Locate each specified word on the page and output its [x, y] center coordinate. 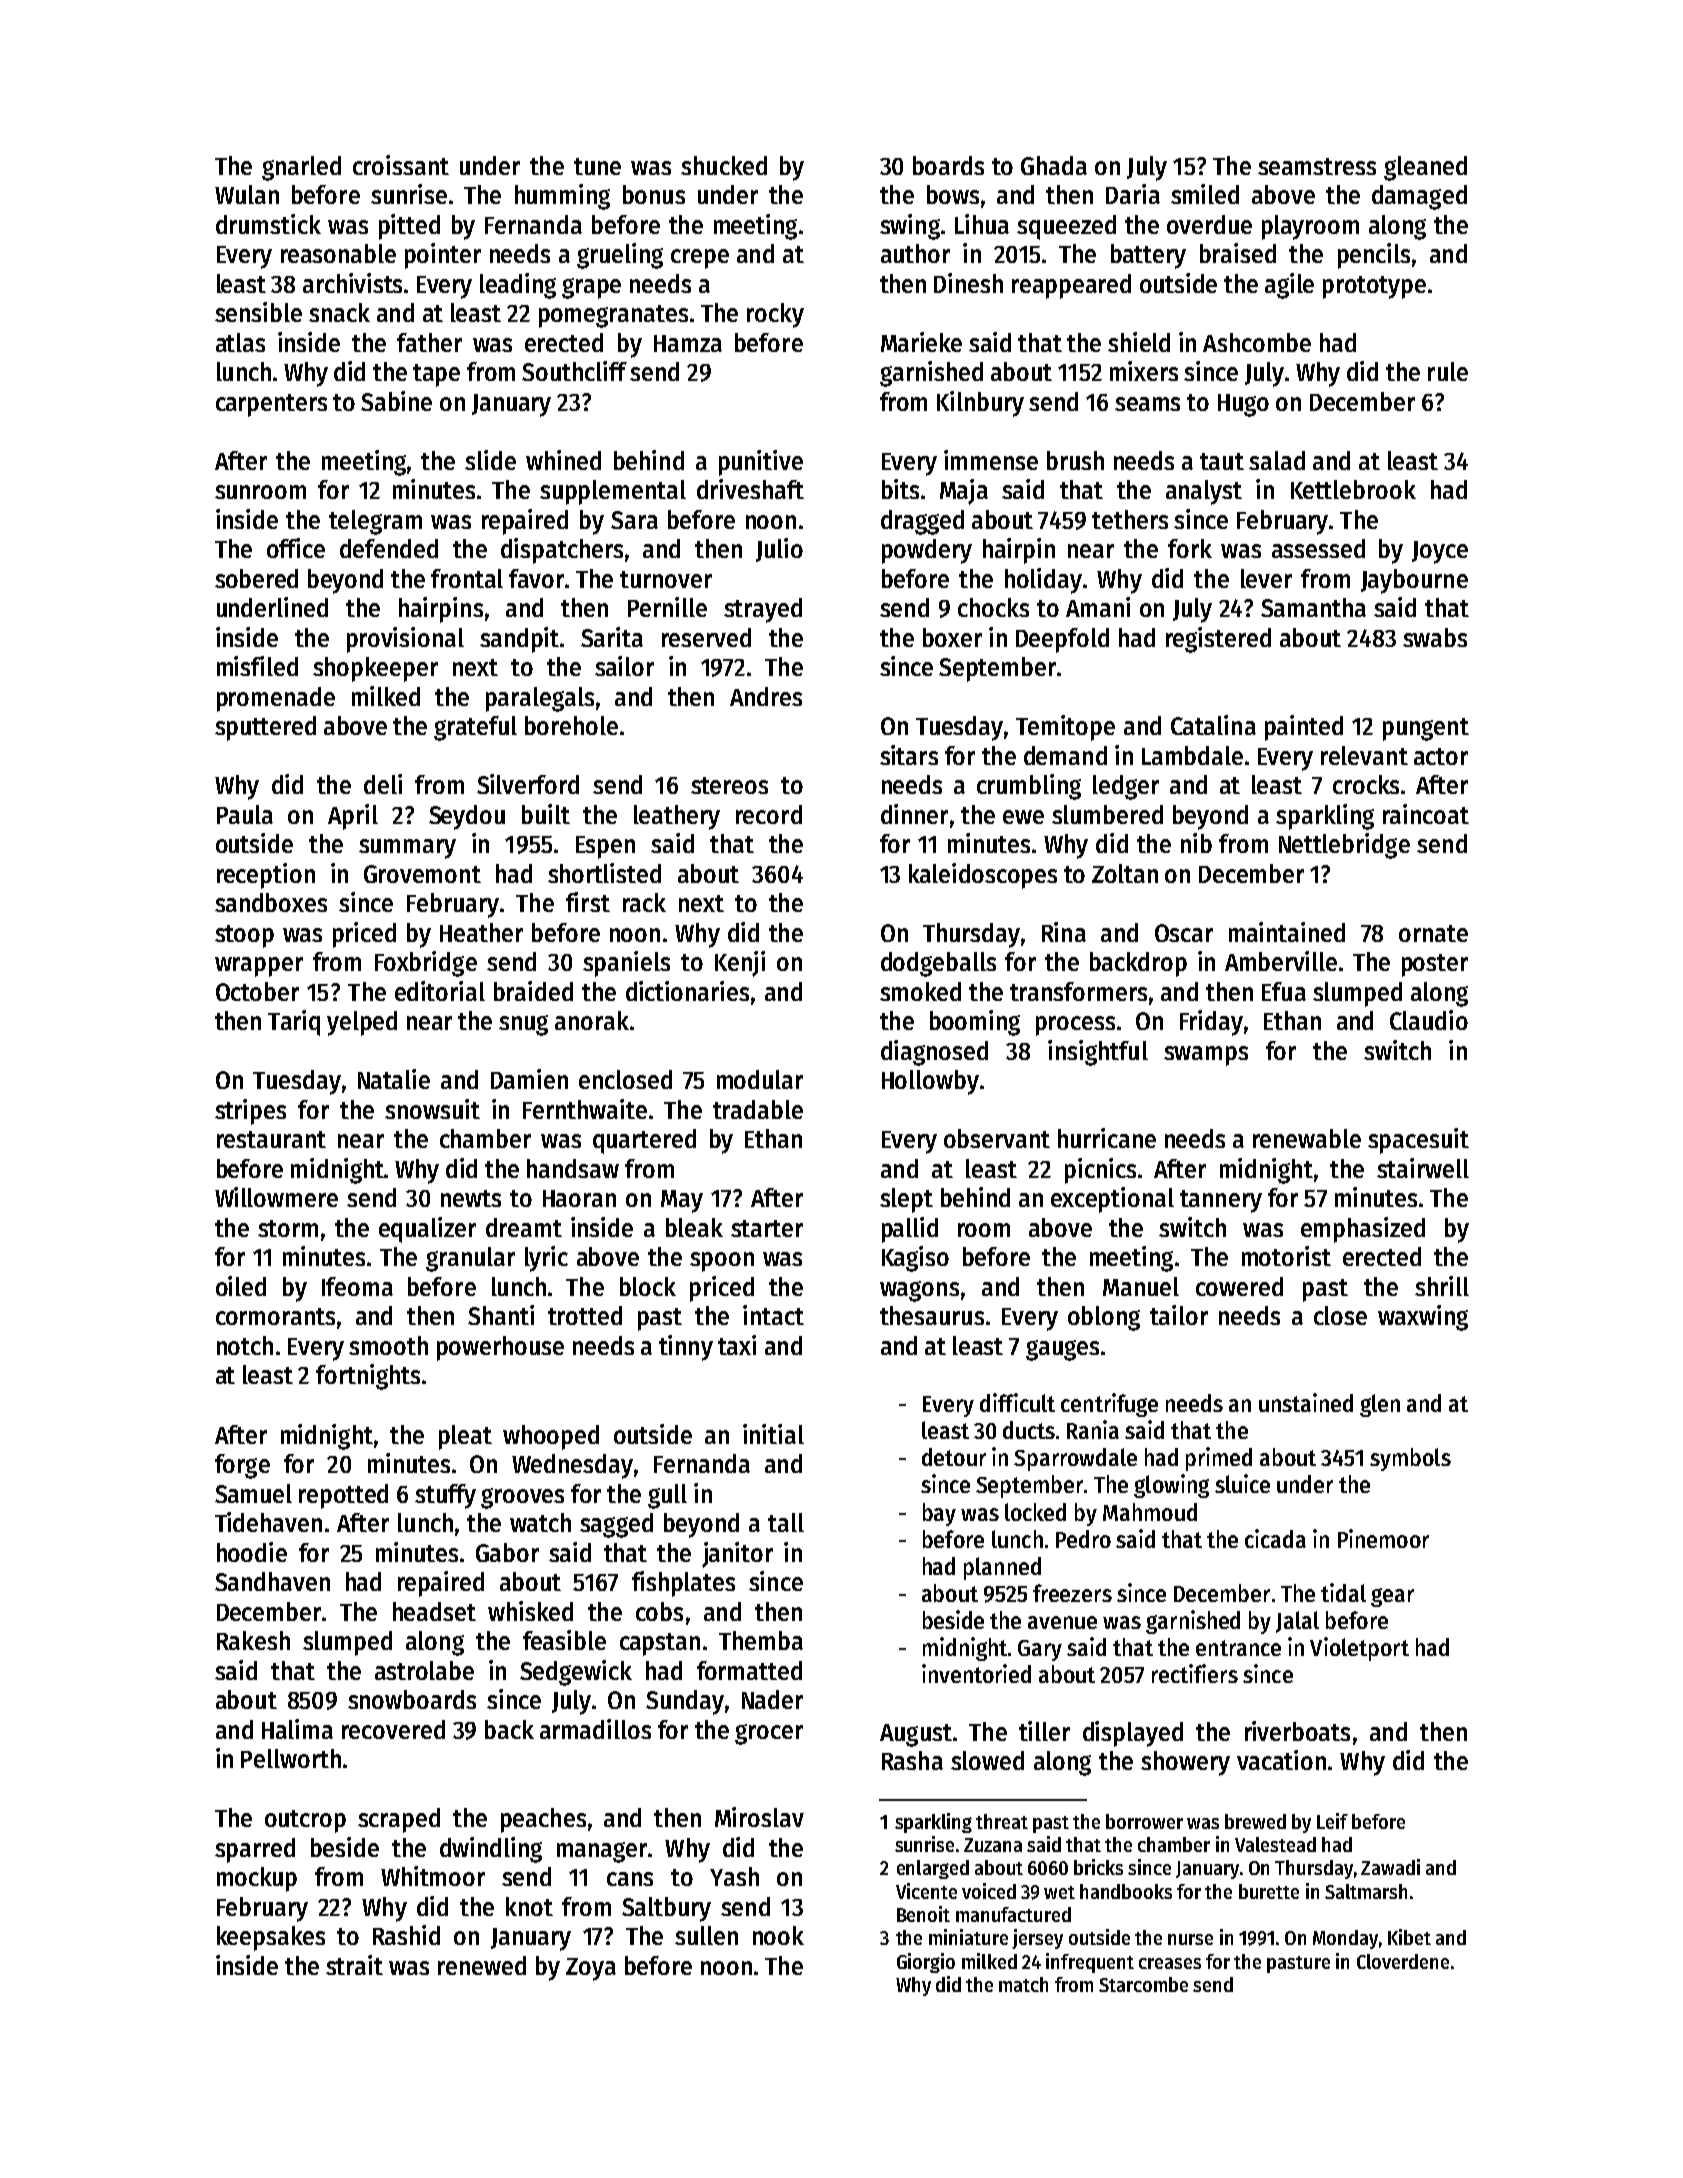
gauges [1062, 1350]
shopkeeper [375, 669]
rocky [775, 315]
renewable [1307, 1138]
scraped [399, 1820]
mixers [1144, 371]
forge [242, 1466]
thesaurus [932, 1315]
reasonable [338, 253]
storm [288, 1228]
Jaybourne [1414, 581]
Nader [772, 1699]
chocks [993, 607]
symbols [1410, 1459]
